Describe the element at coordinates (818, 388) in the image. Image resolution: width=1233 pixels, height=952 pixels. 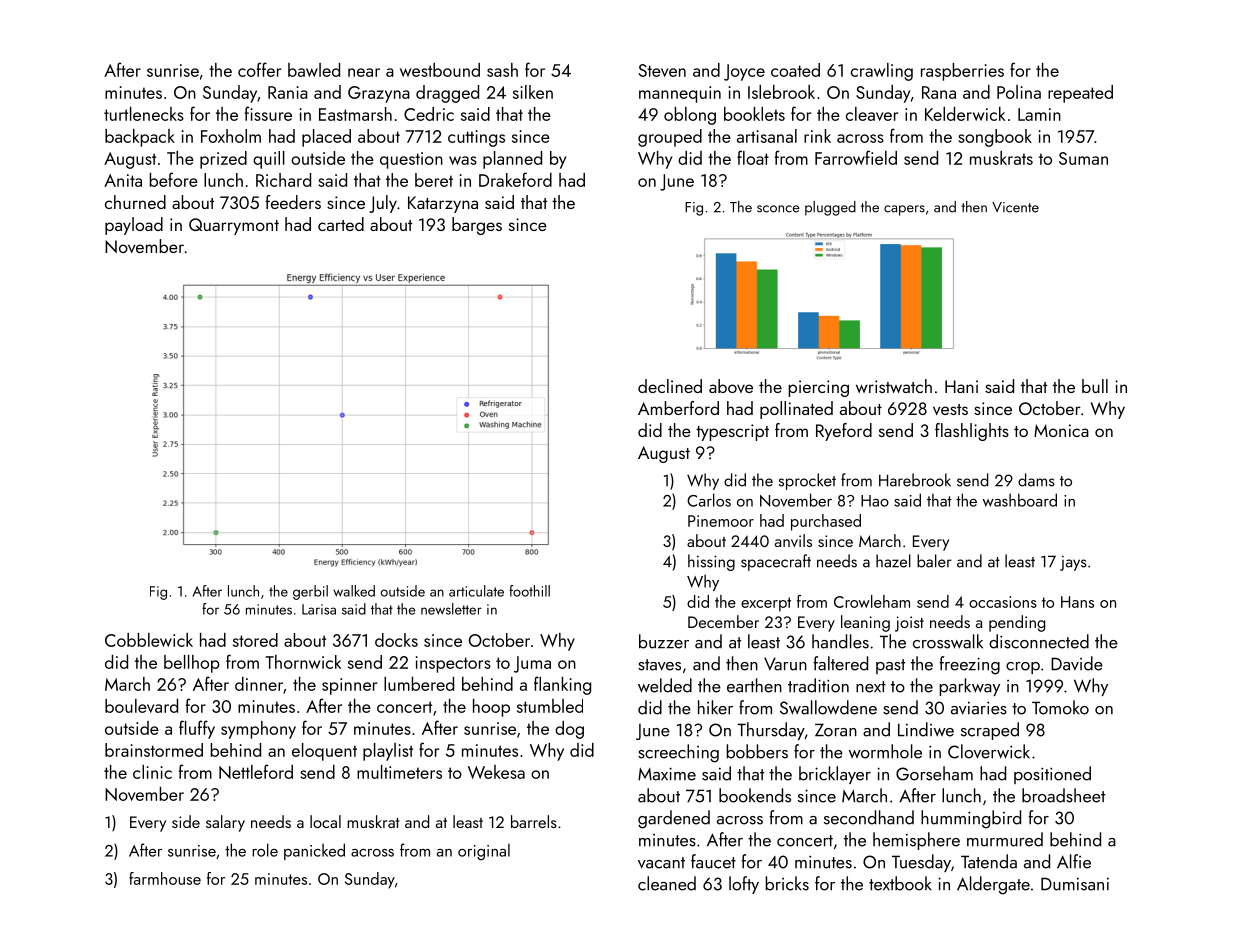
I see `piercing` at that location.
